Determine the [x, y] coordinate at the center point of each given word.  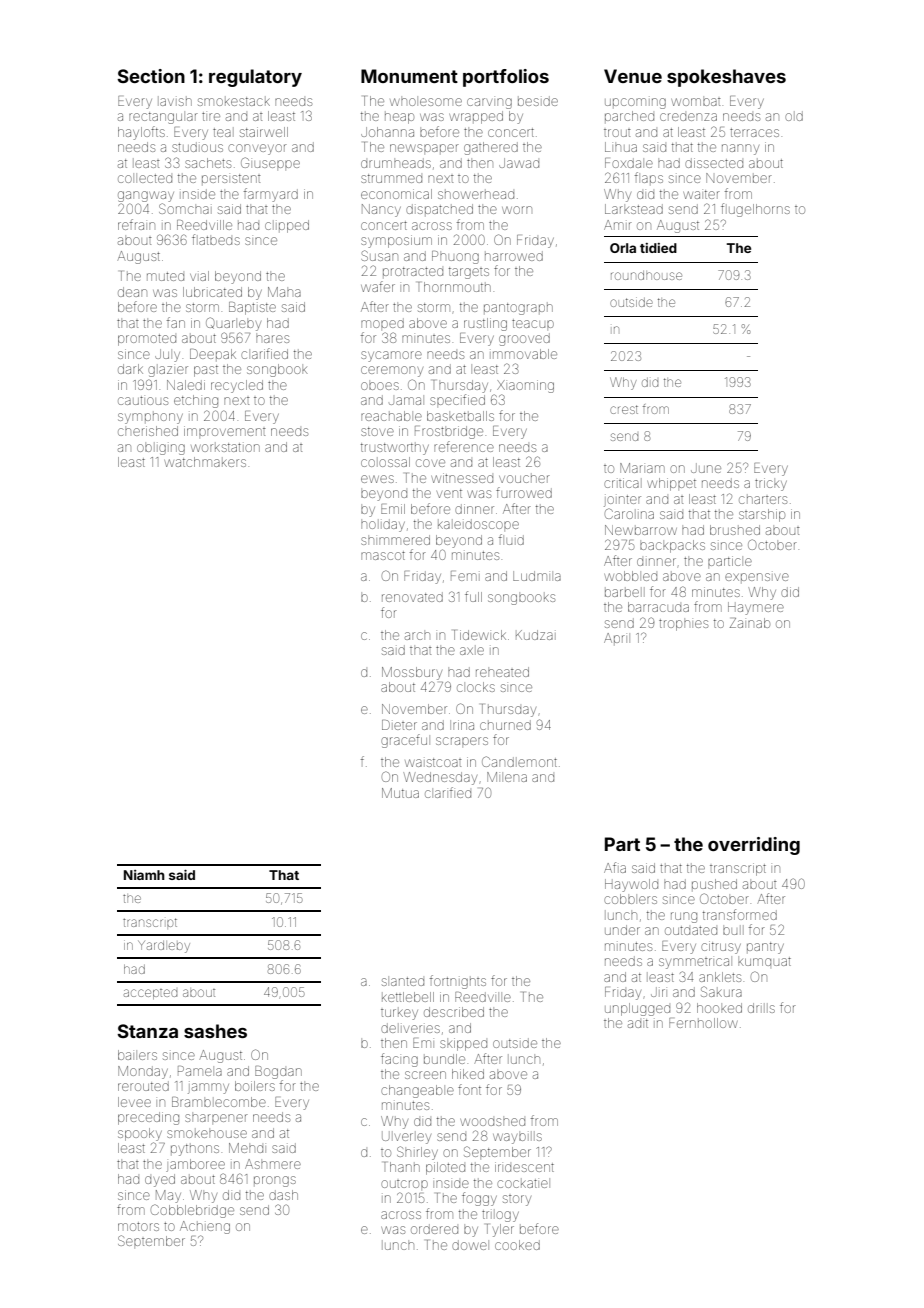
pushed [714, 884]
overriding [754, 846]
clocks [476, 687]
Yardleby [164, 947]
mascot [383, 555]
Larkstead [634, 209]
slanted [403, 981]
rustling [485, 324]
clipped [287, 226]
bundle [444, 1059]
